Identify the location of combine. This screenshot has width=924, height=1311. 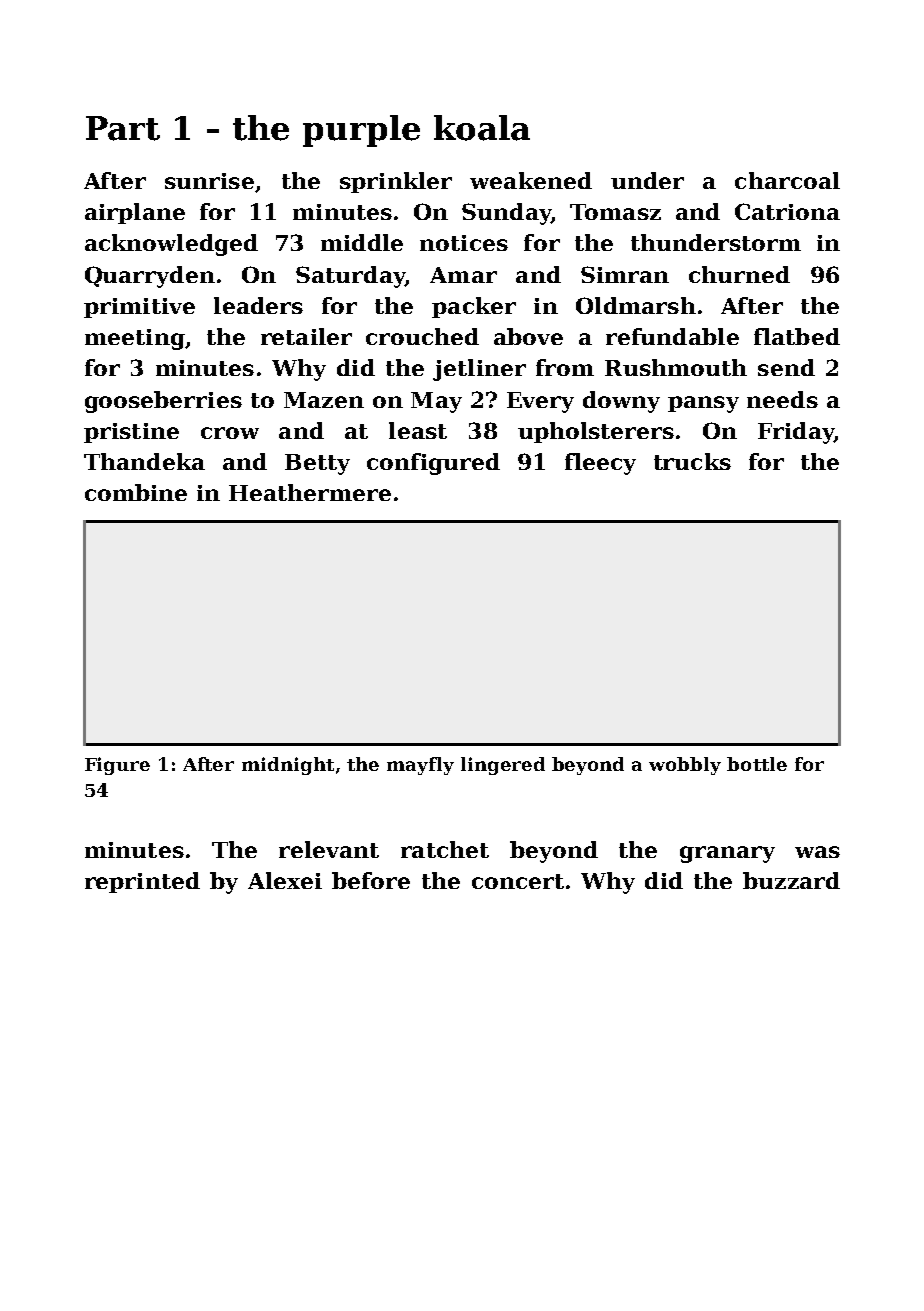
(136, 492).
